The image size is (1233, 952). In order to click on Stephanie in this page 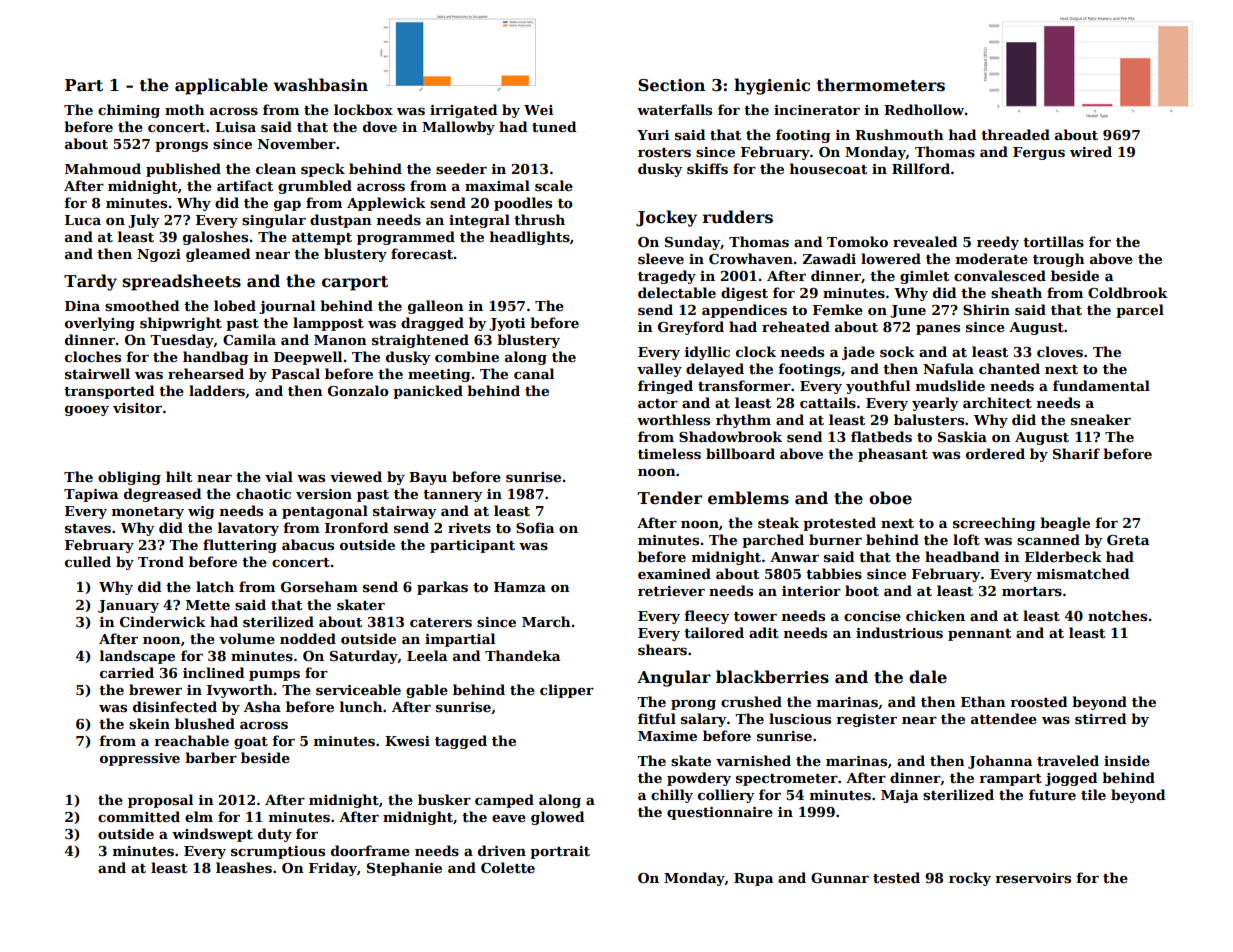, I will do `click(404, 869)`.
